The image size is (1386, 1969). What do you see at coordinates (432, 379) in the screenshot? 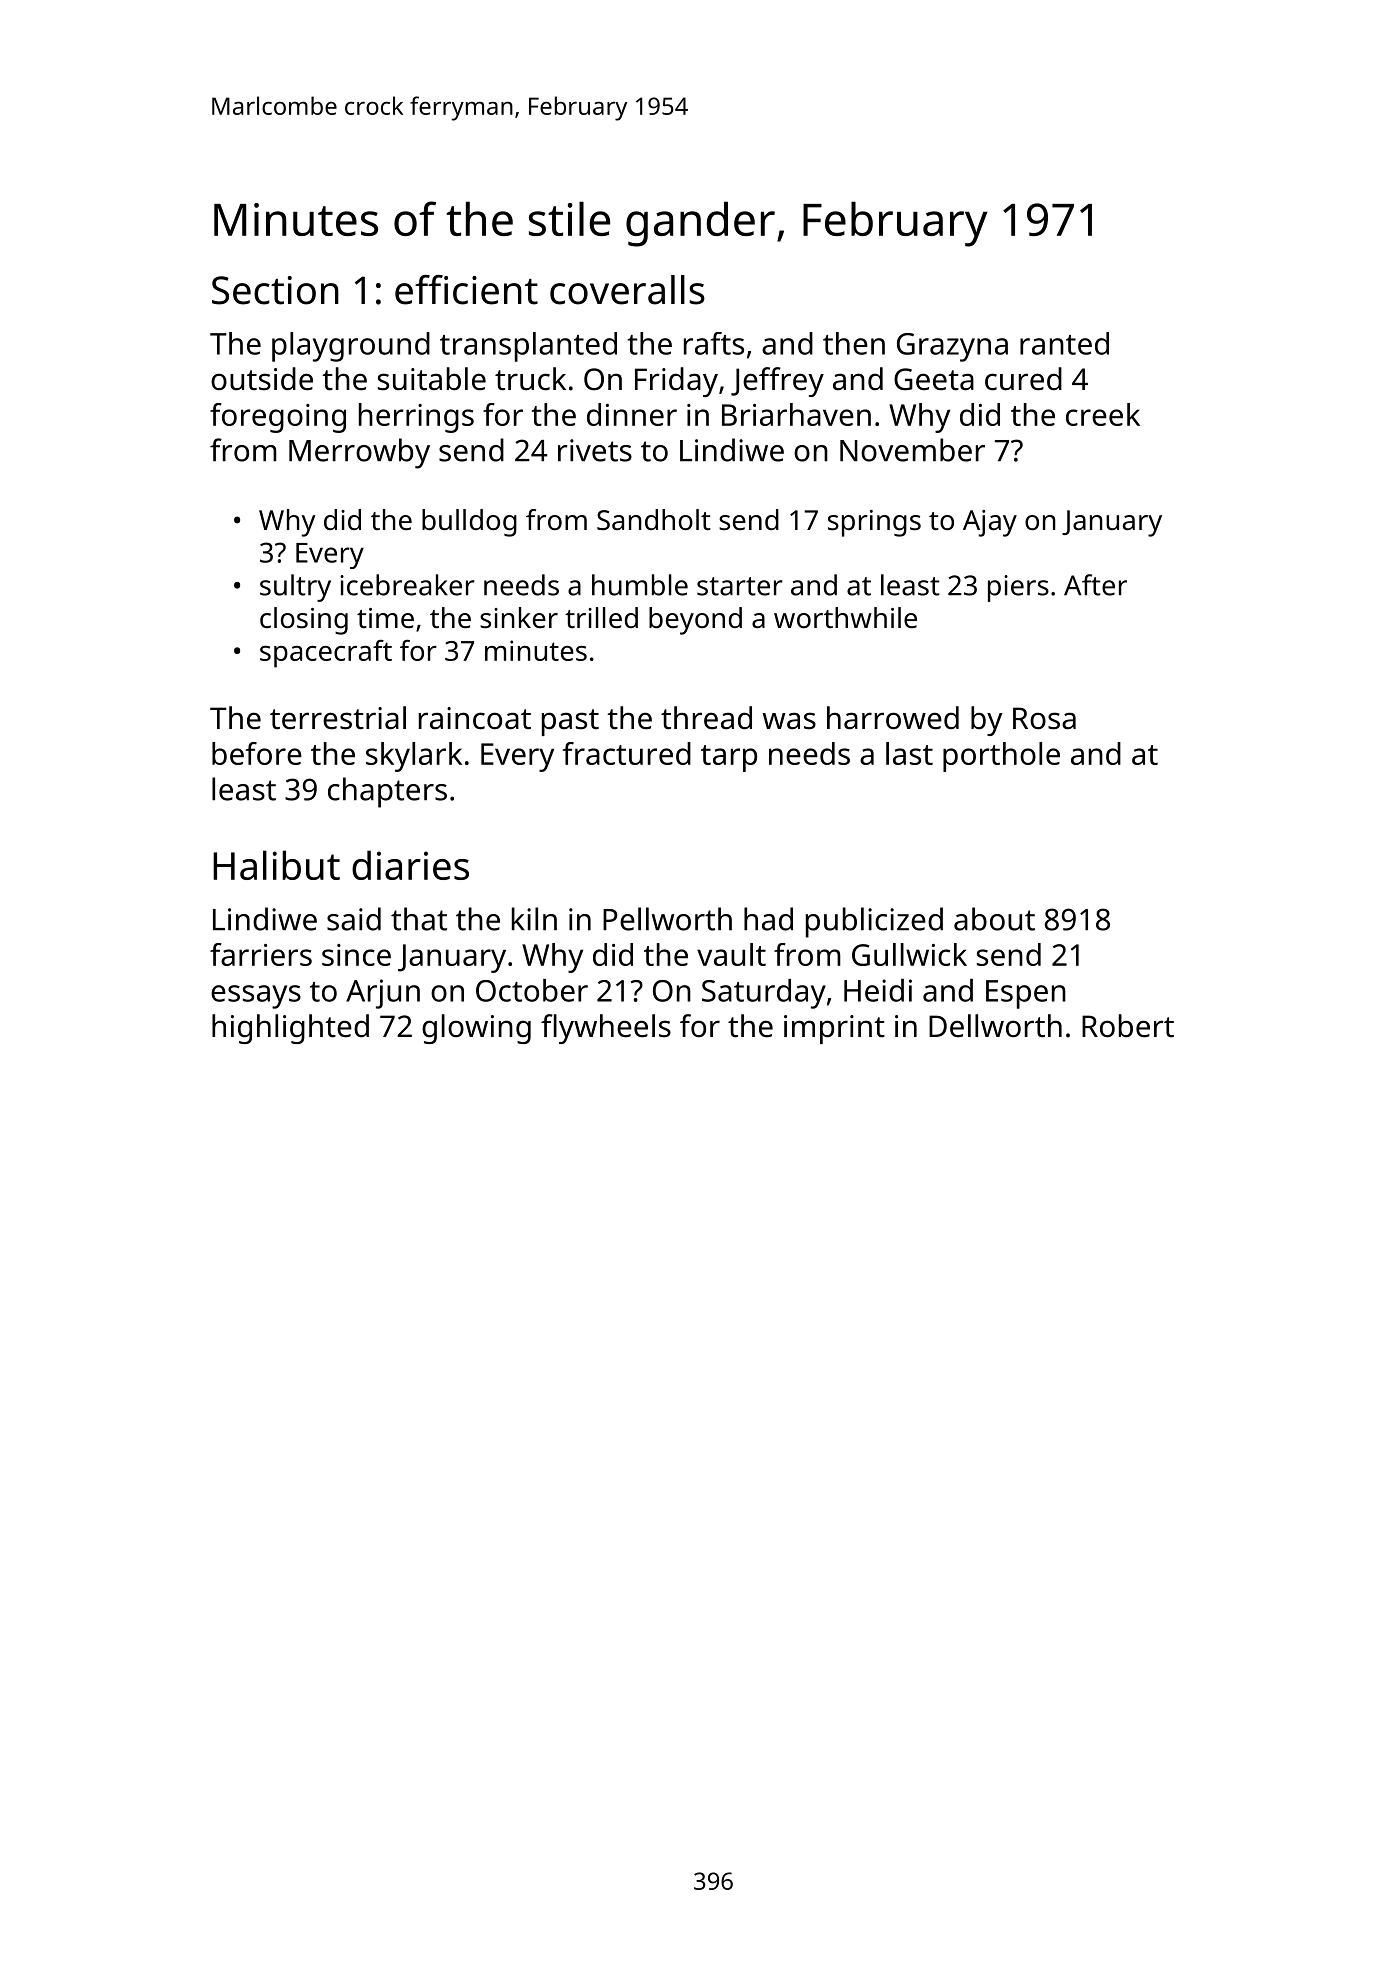
I see `suitable` at bounding box center [432, 379].
